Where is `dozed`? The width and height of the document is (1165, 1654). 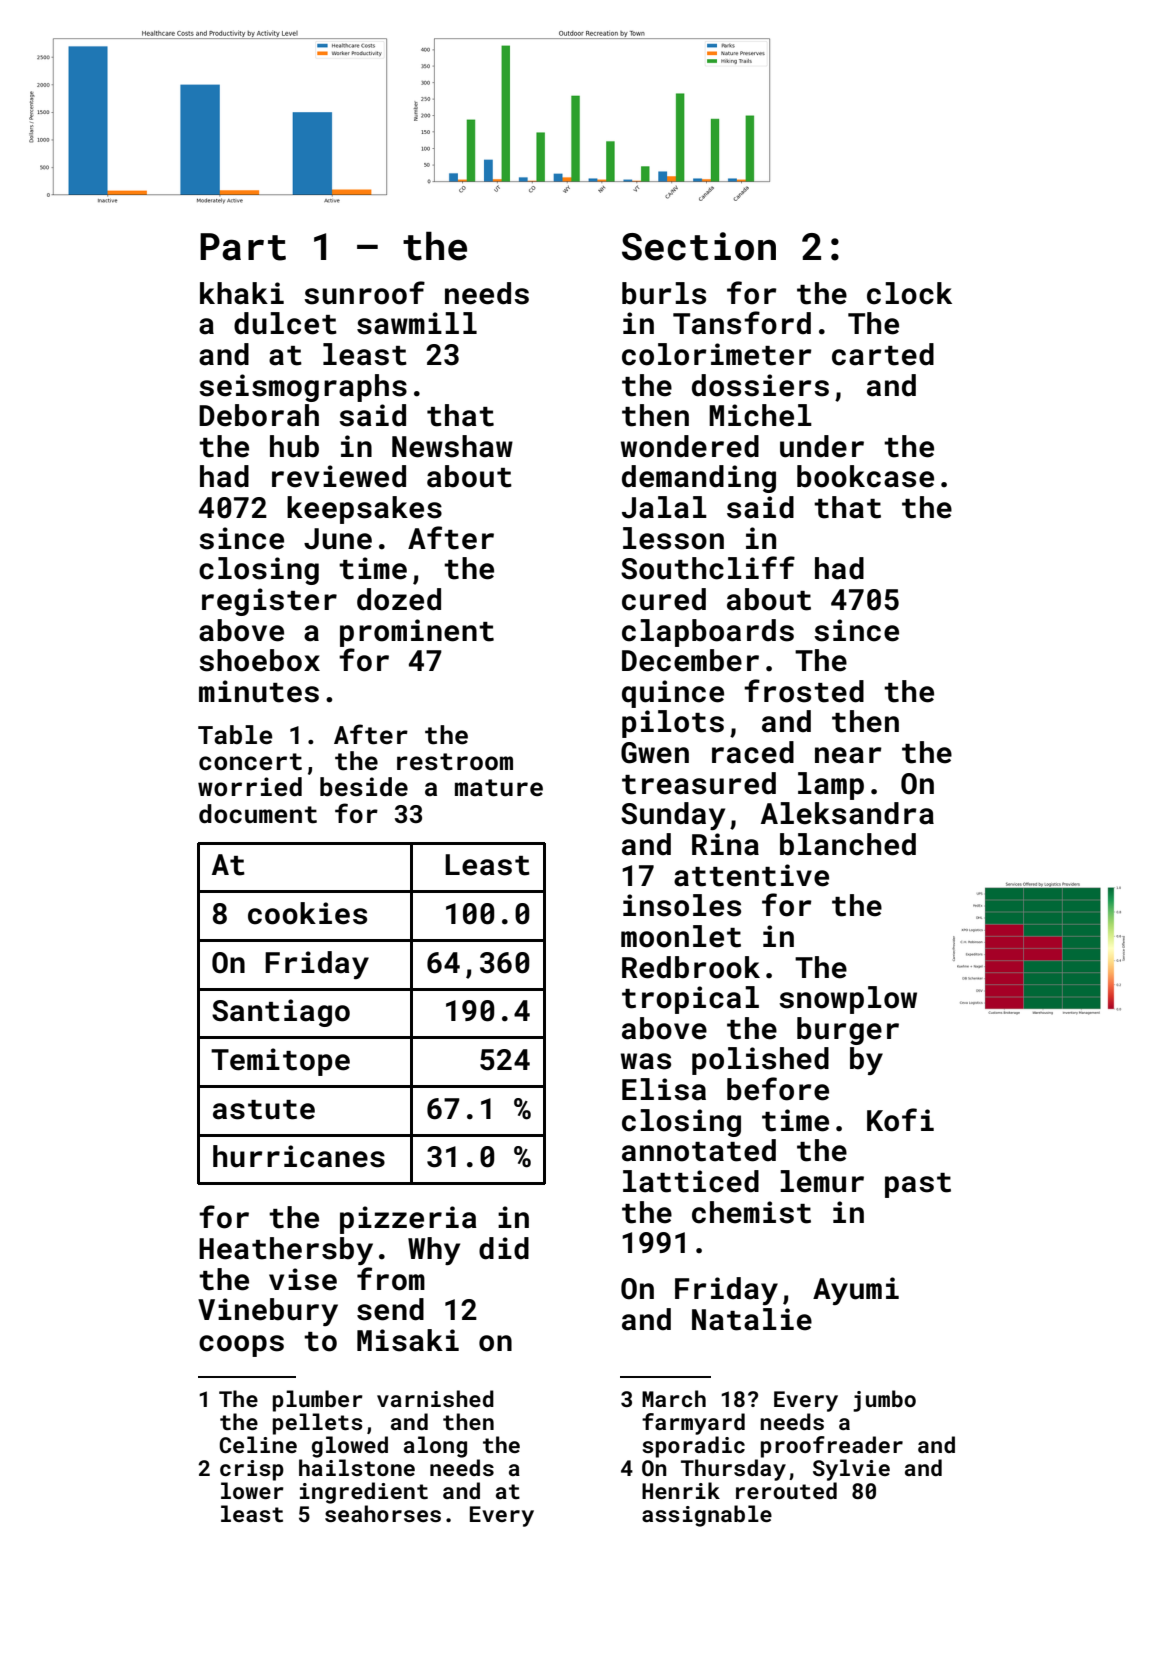
dozed is located at coordinates (399, 599).
